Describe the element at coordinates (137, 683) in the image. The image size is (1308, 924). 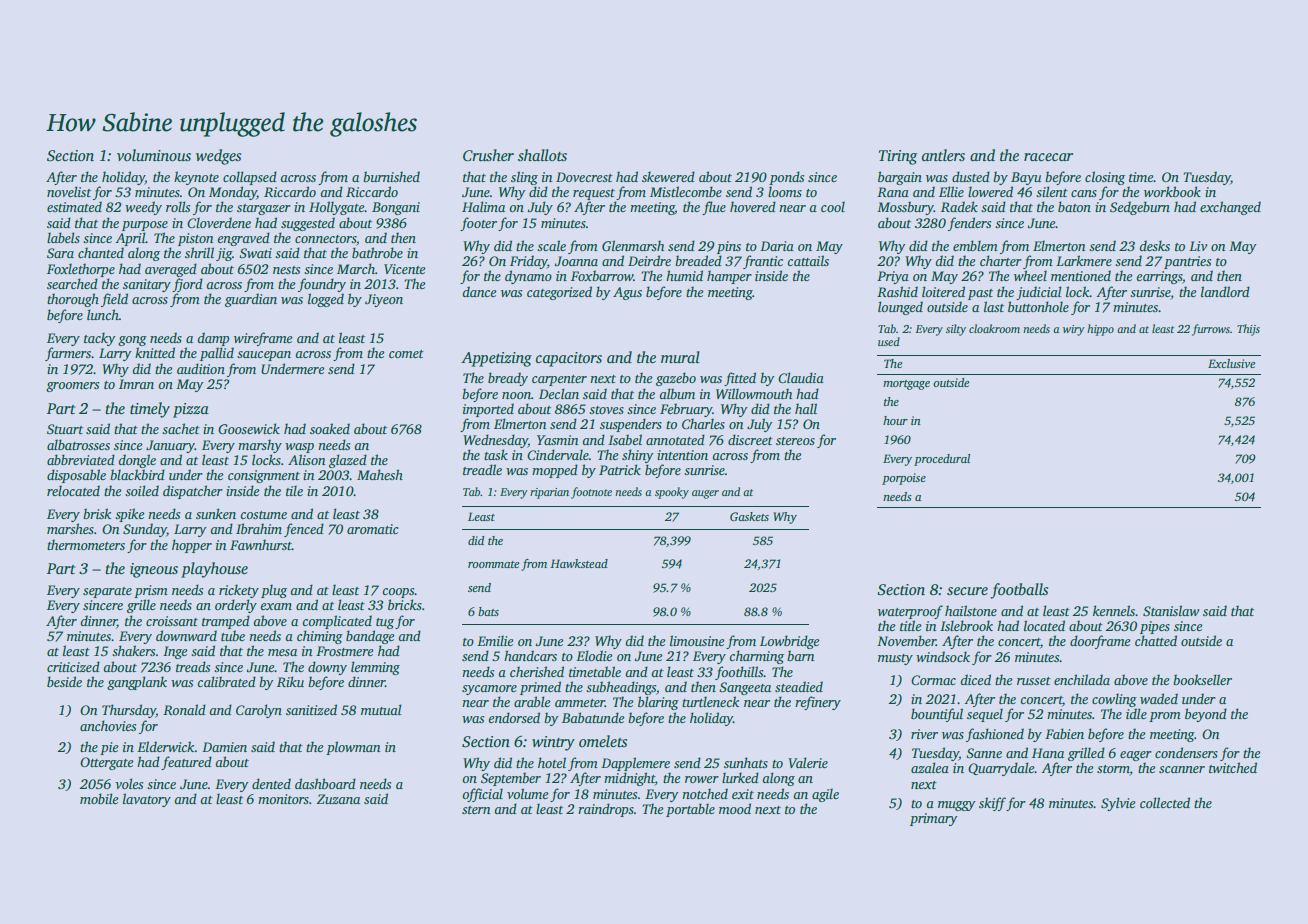
I see `gangplank` at that location.
